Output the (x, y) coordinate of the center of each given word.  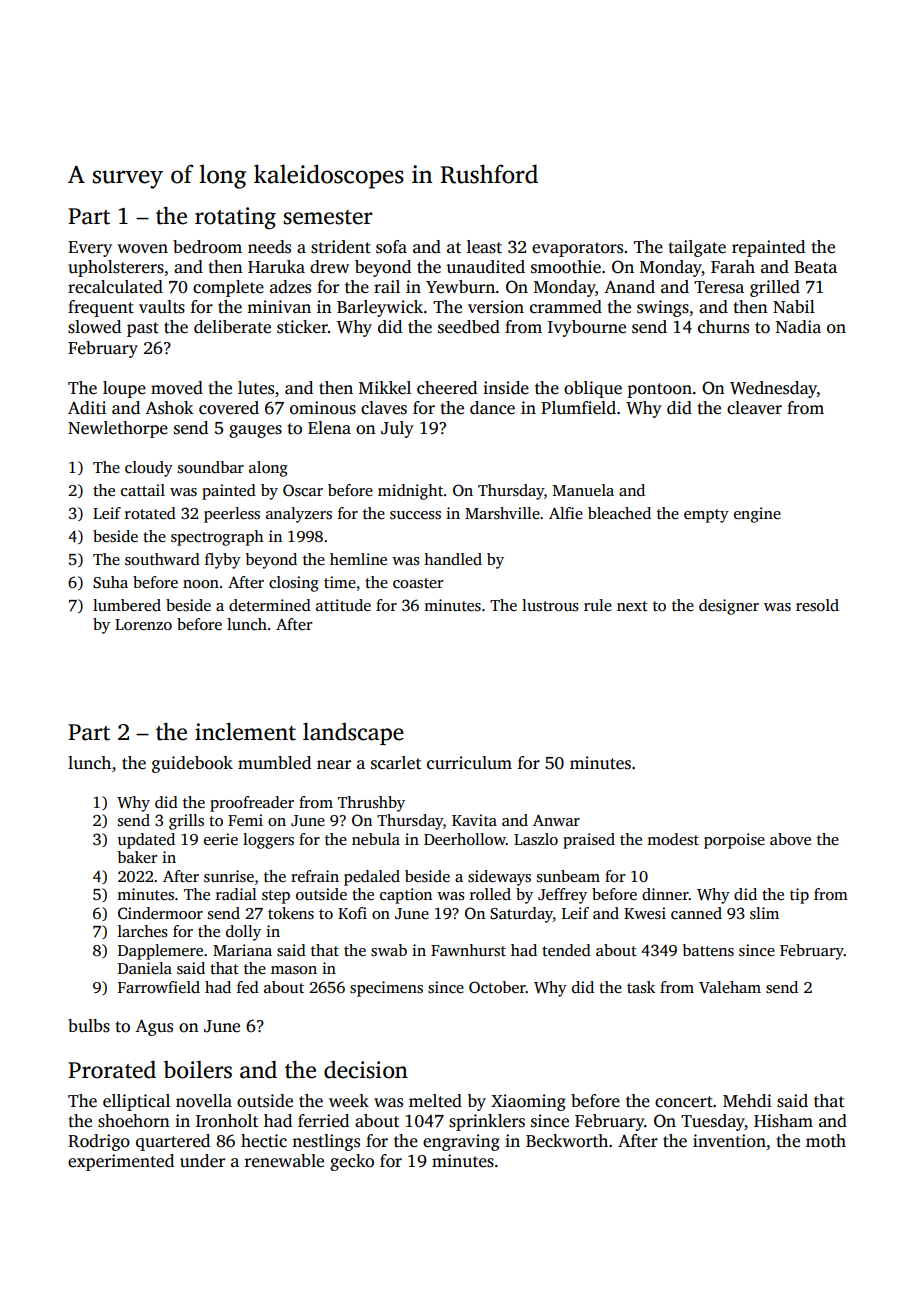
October (497, 987)
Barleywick (380, 308)
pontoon (660, 390)
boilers (198, 1070)
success (415, 515)
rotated (150, 513)
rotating (235, 218)
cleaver (754, 408)
